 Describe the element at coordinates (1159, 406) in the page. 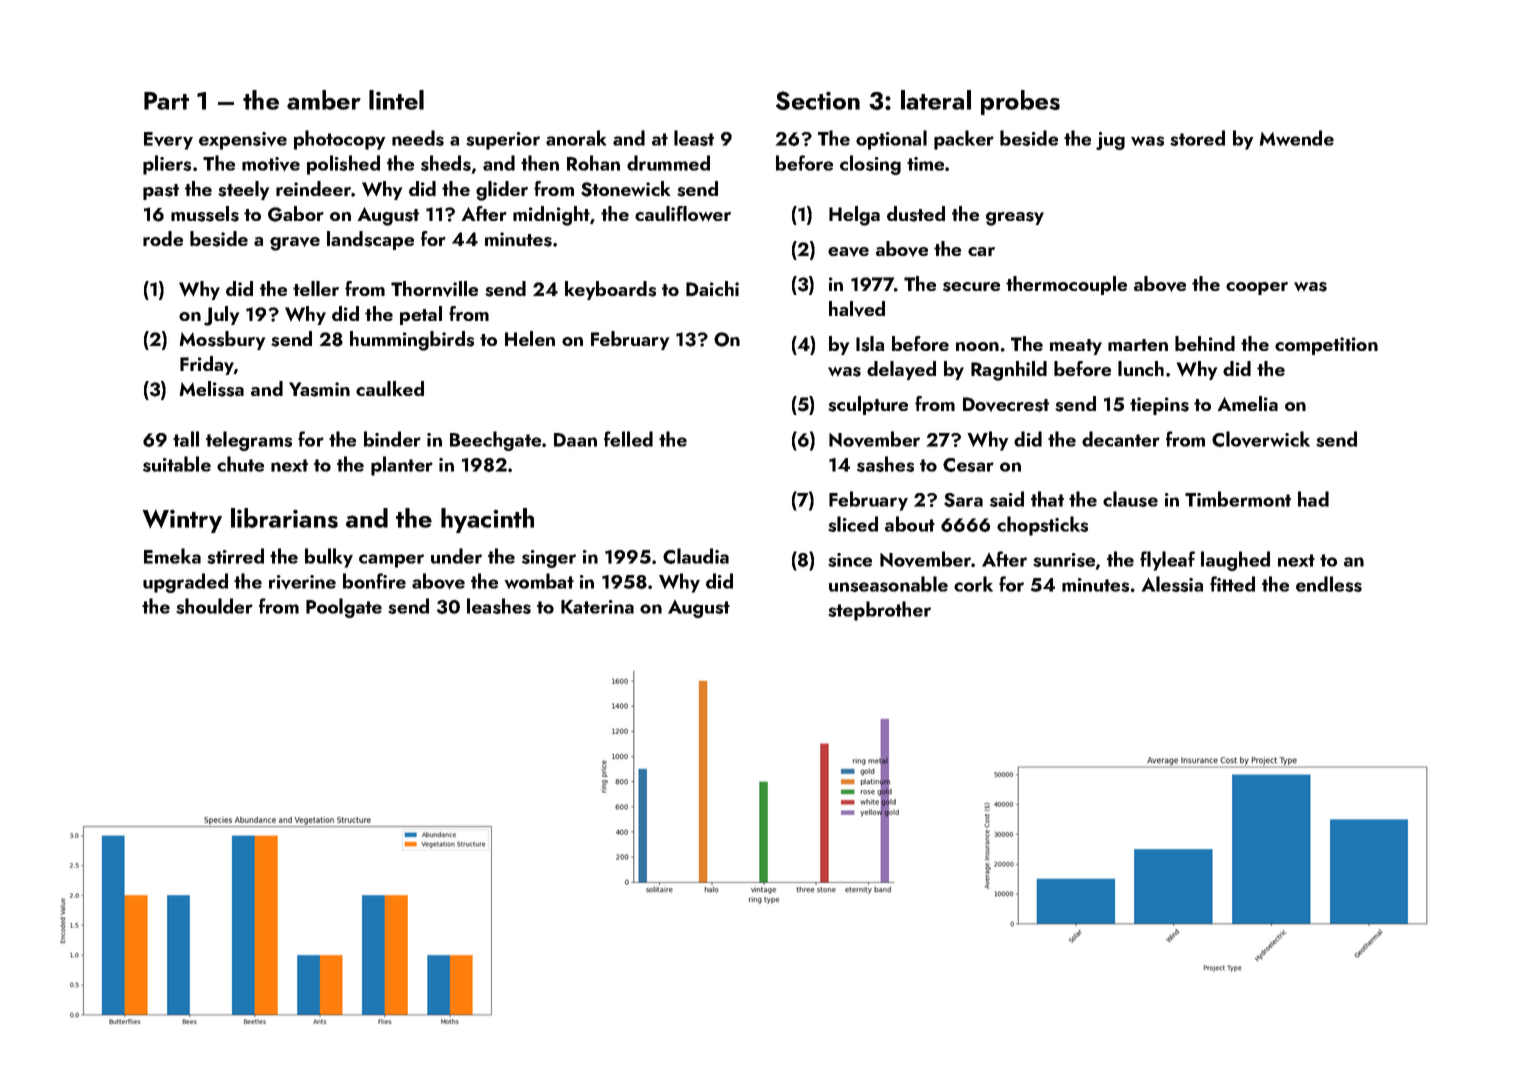

I see `tiepins` at that location.
